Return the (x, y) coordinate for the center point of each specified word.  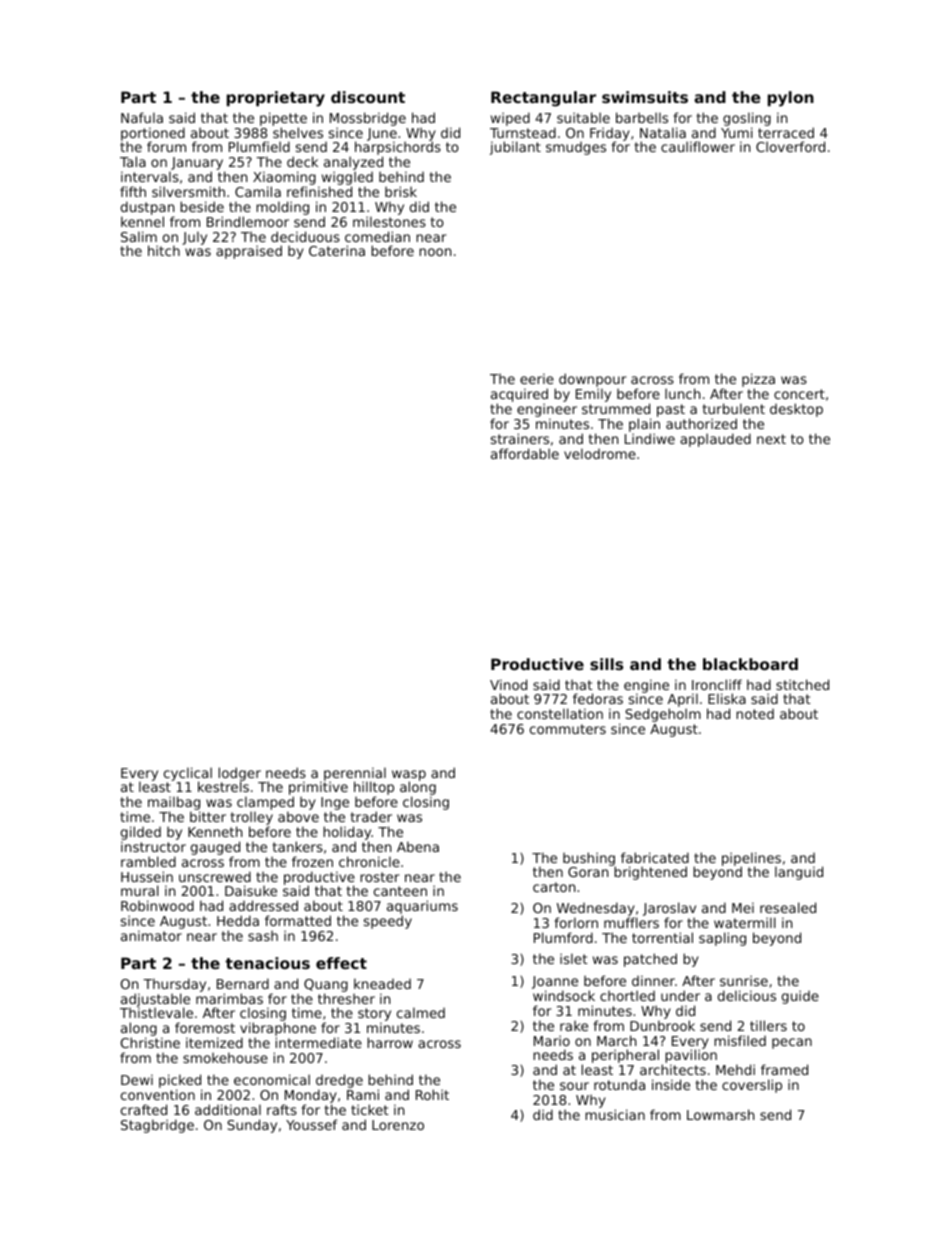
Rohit (432, 1094)
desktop (796, 410)
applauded (715, 440)
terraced (786, 132)
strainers (520, 438)
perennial (355, 774)
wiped (510, 119)
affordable (525, 453)
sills (606, 664)
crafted (144, 1109)
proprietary (276, 99)
